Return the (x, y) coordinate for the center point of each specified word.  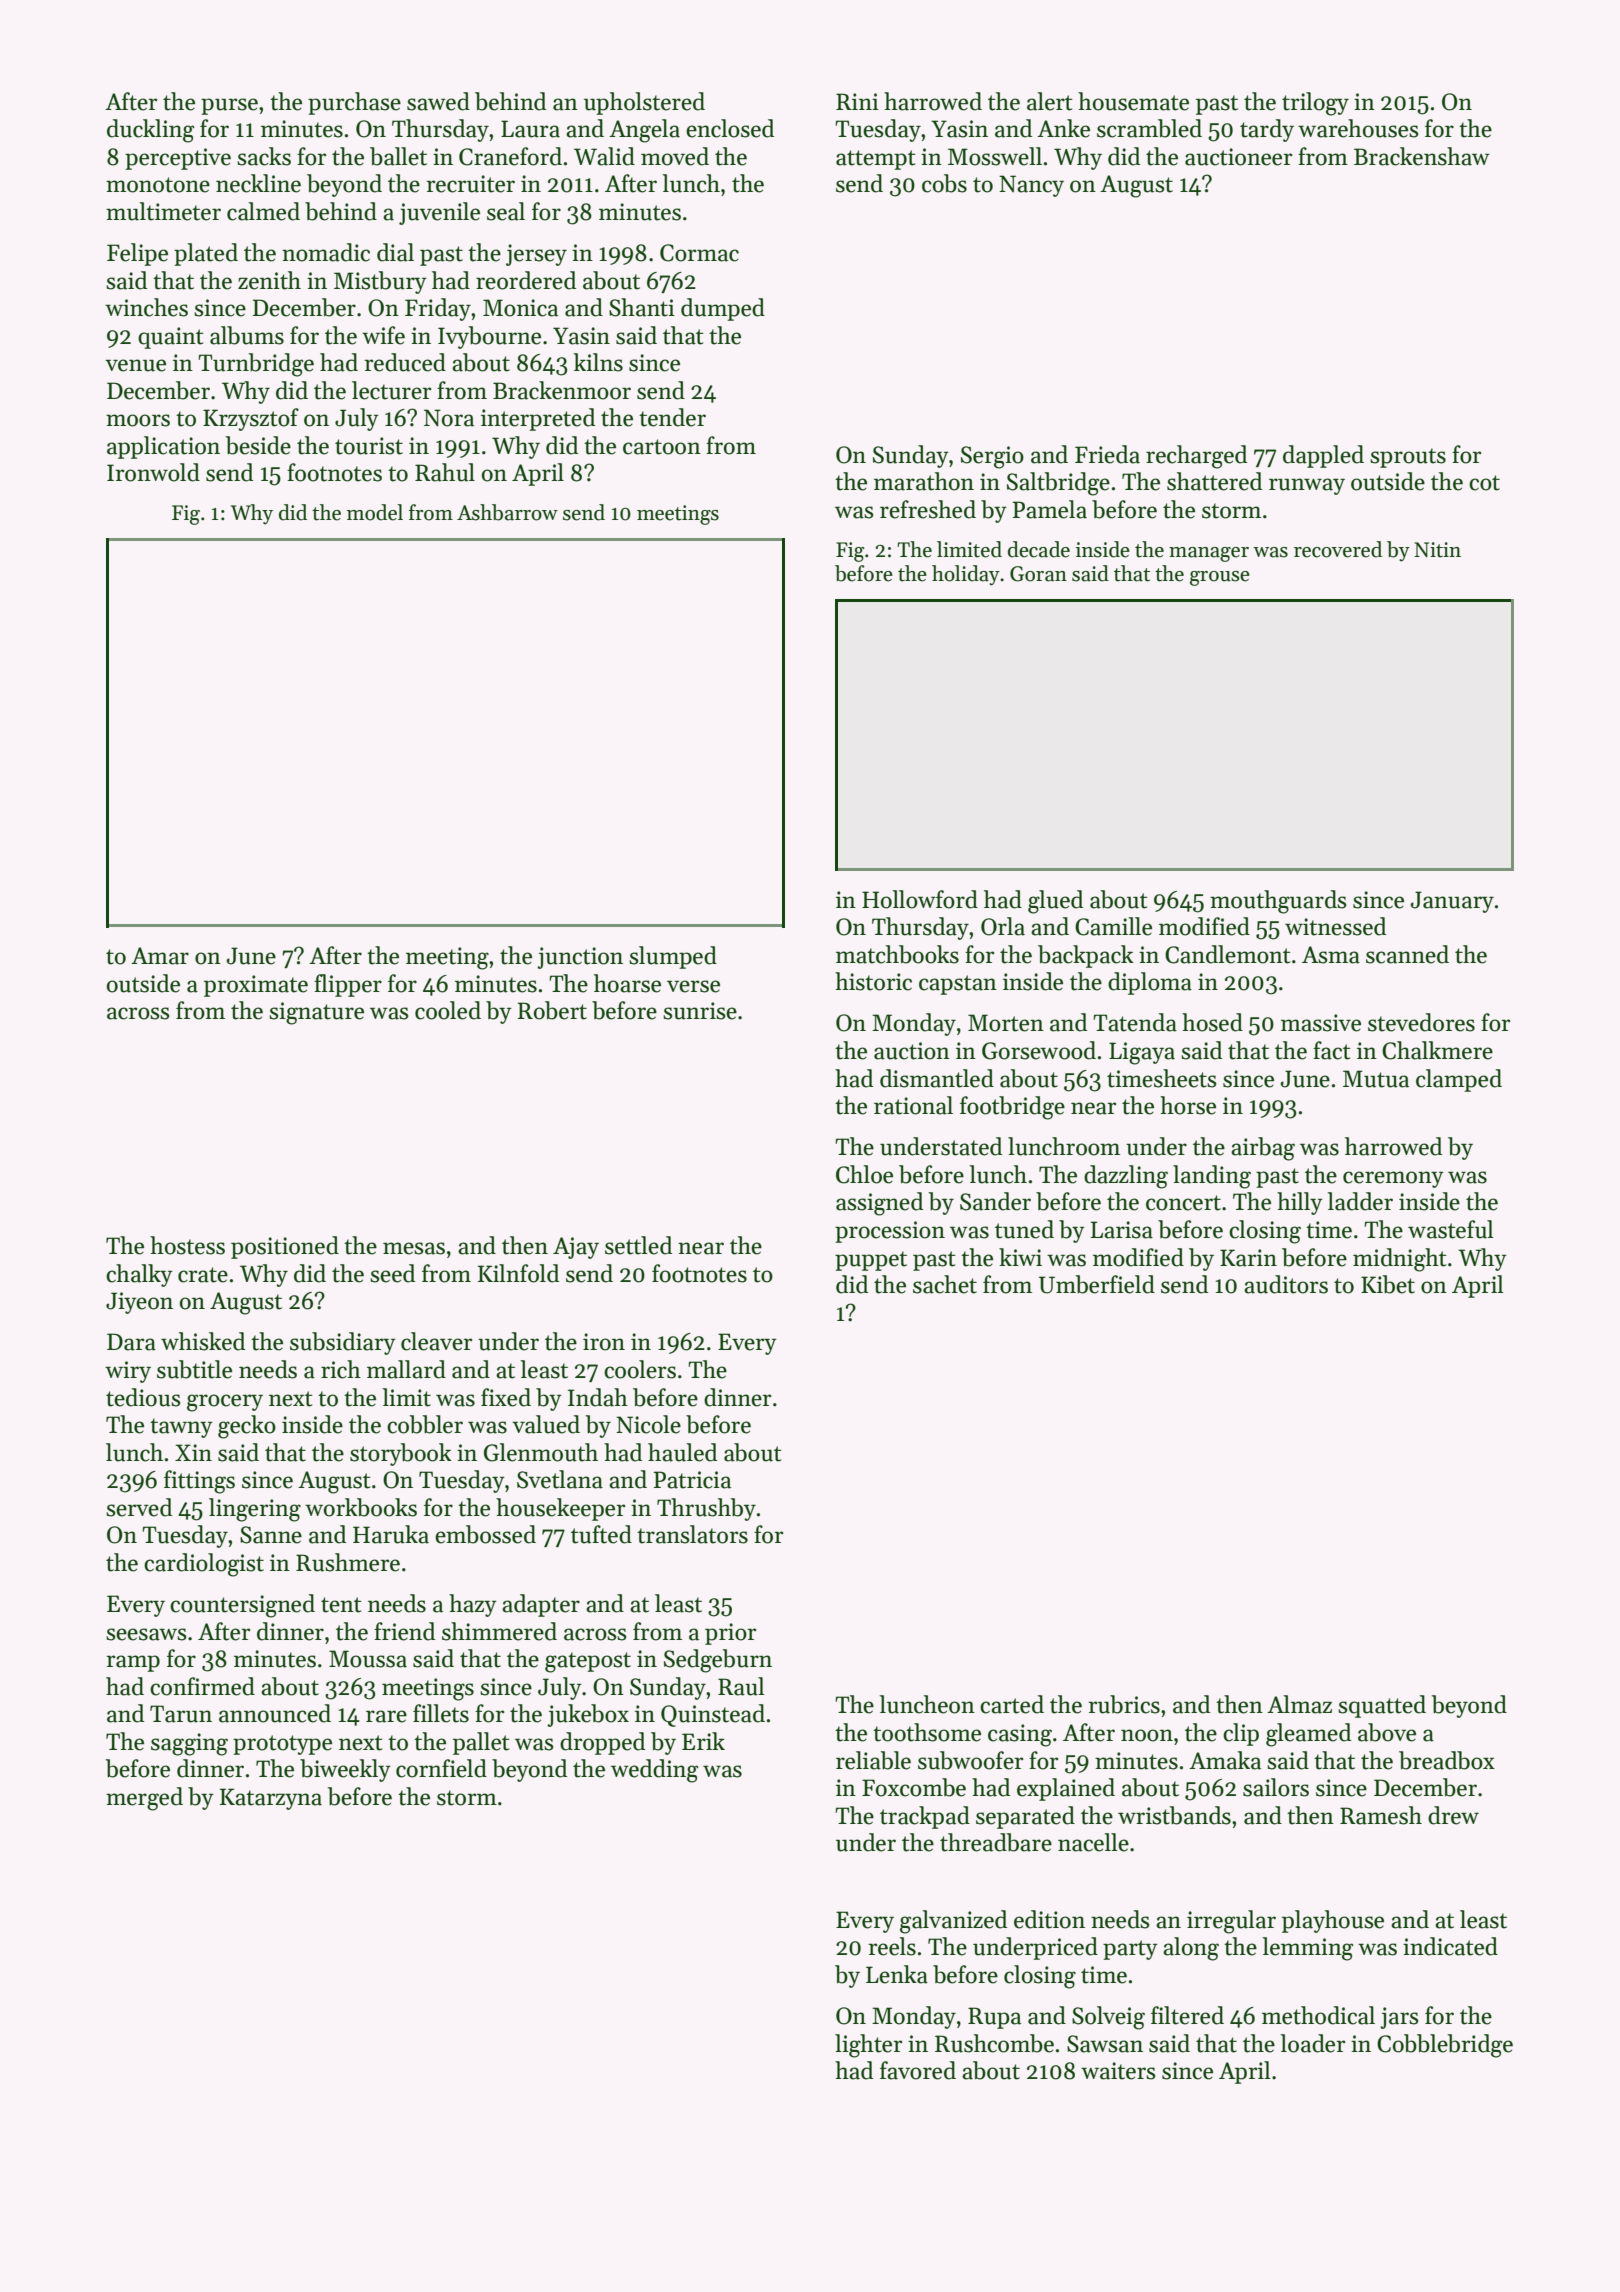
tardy (1267, 130)
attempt (876, 160)
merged (144, 1799)
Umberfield (1097, 1284)
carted (1012, 1704)
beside (258, 445)
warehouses (1358, 128)
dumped (723, 309)
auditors (1286, 1284)
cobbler (425, 1424)
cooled (448, 1010)
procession (890, 1232)
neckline (258, 183)
